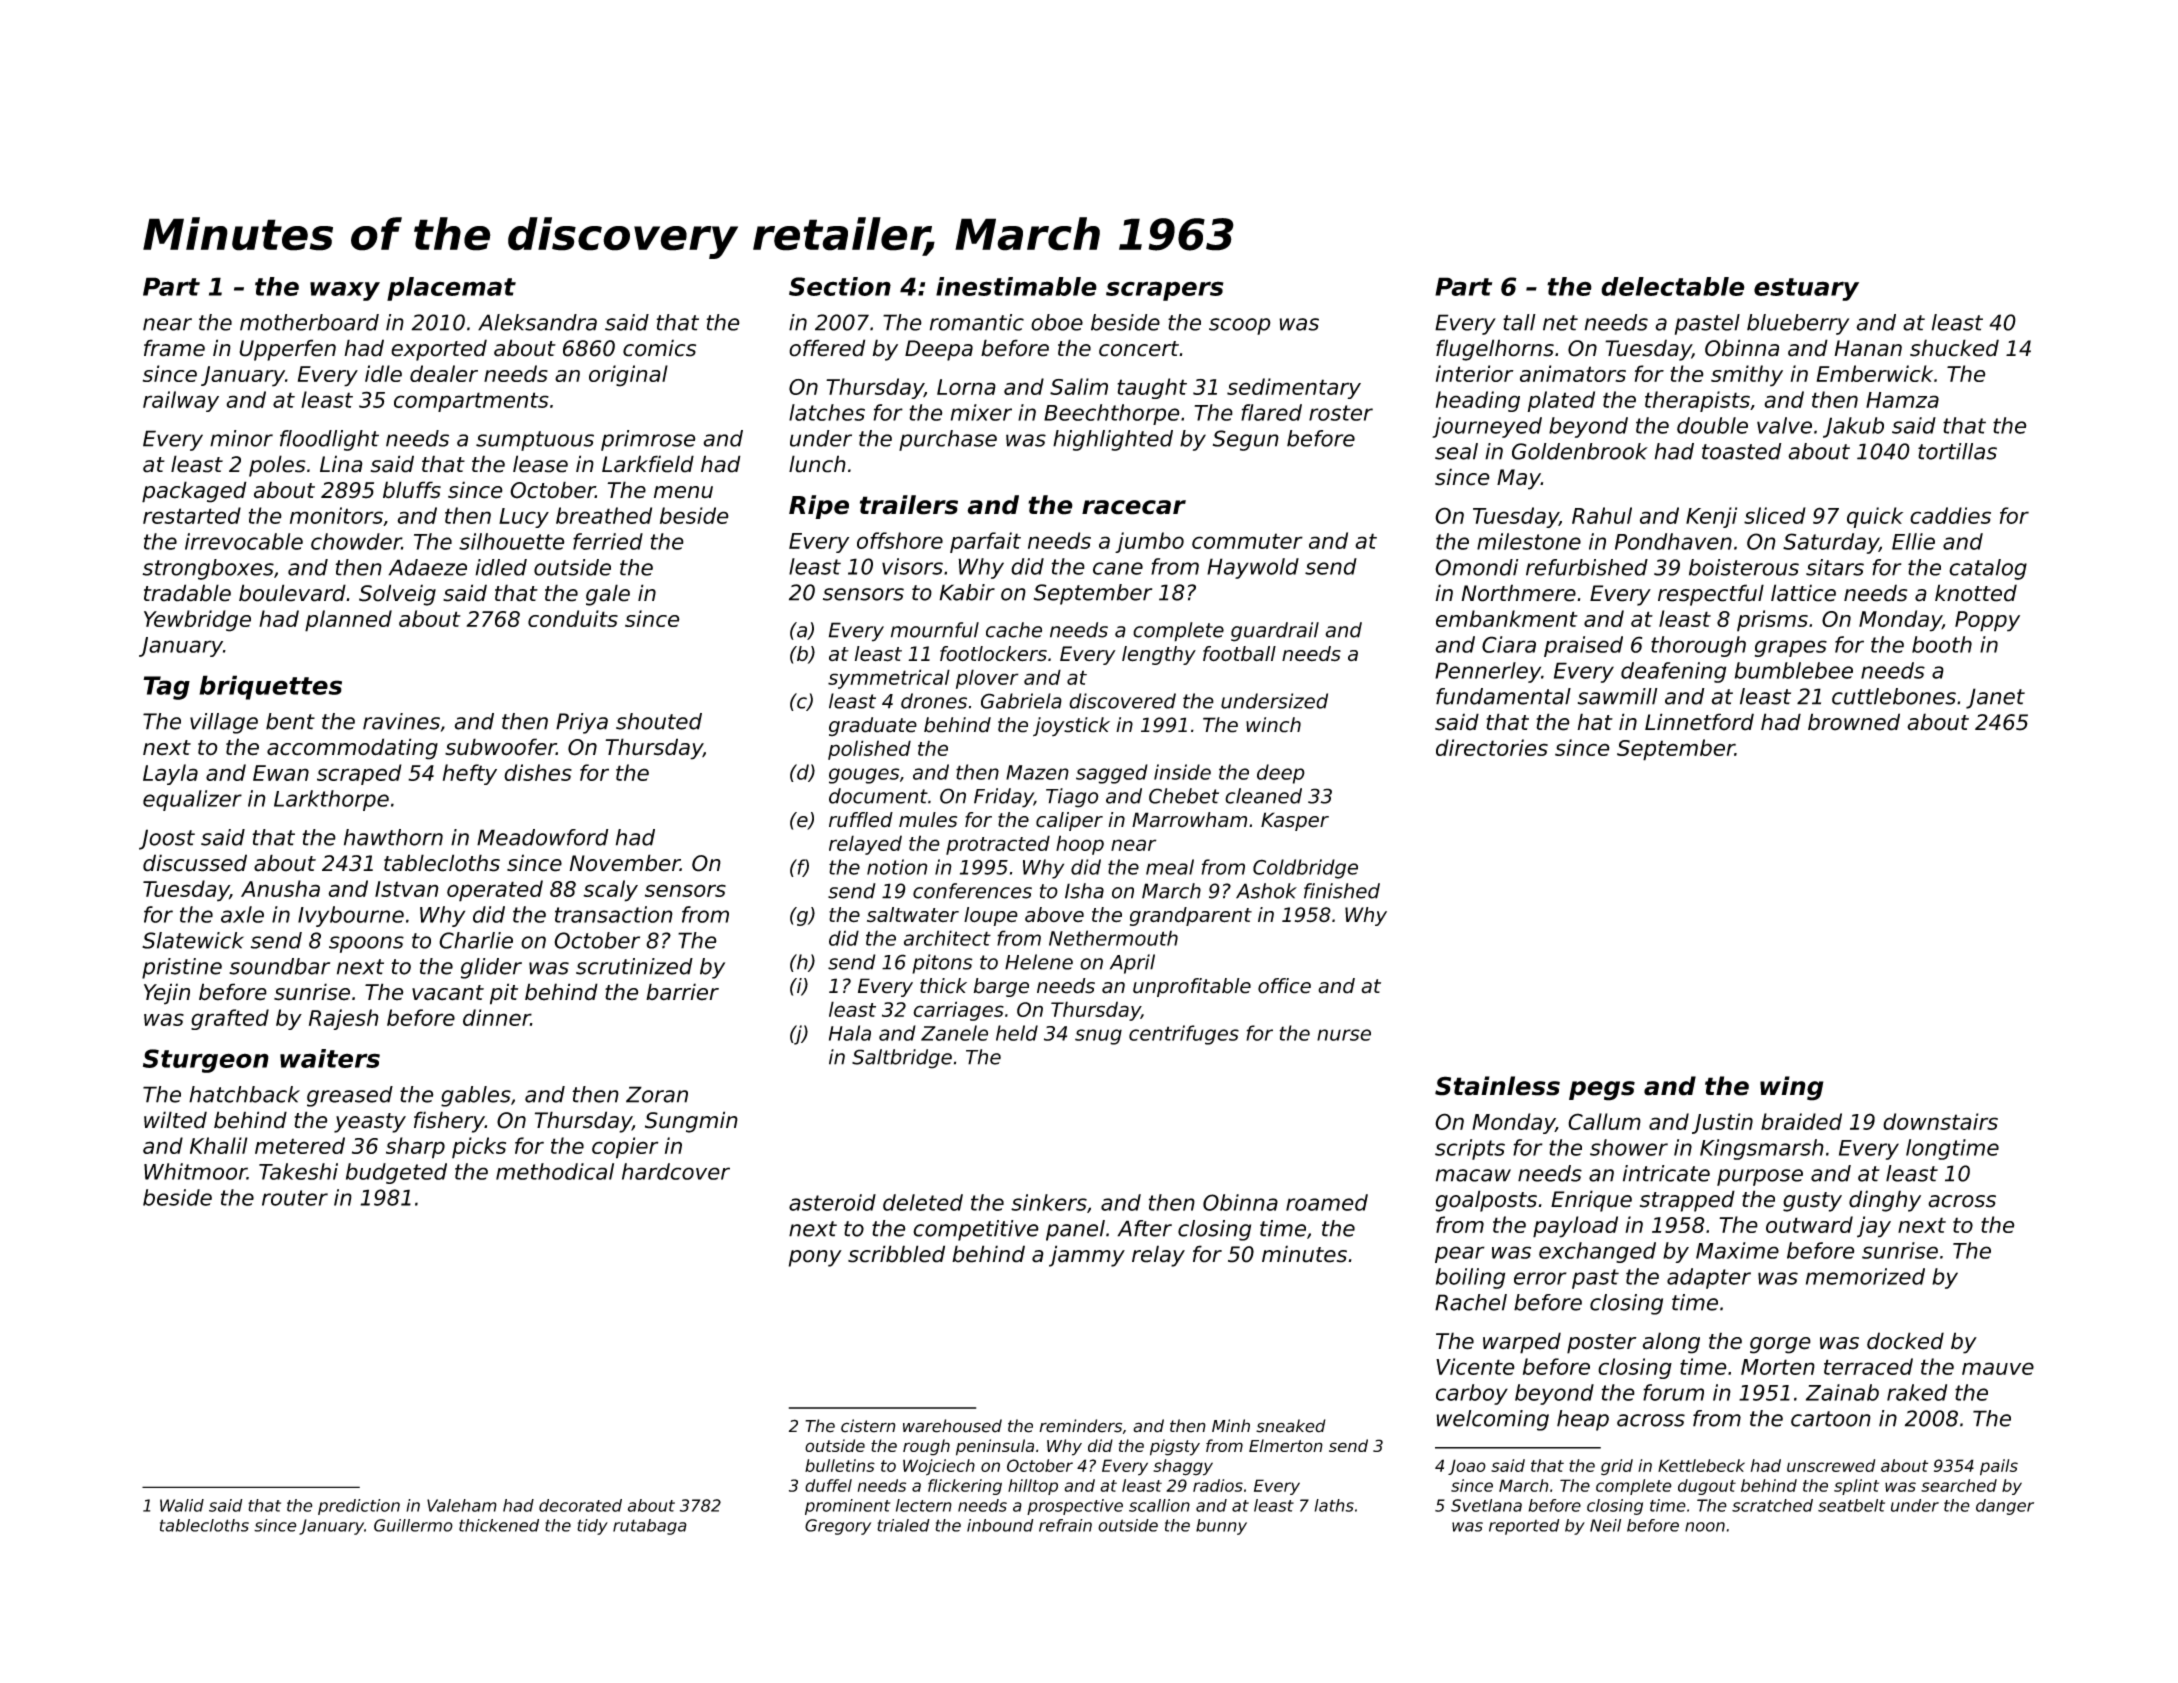 This document has height=1683, width=2178. What do you see at coordinates (1673, 286) in the document?
I see `delectable` at bounding box center [1673, 286].
